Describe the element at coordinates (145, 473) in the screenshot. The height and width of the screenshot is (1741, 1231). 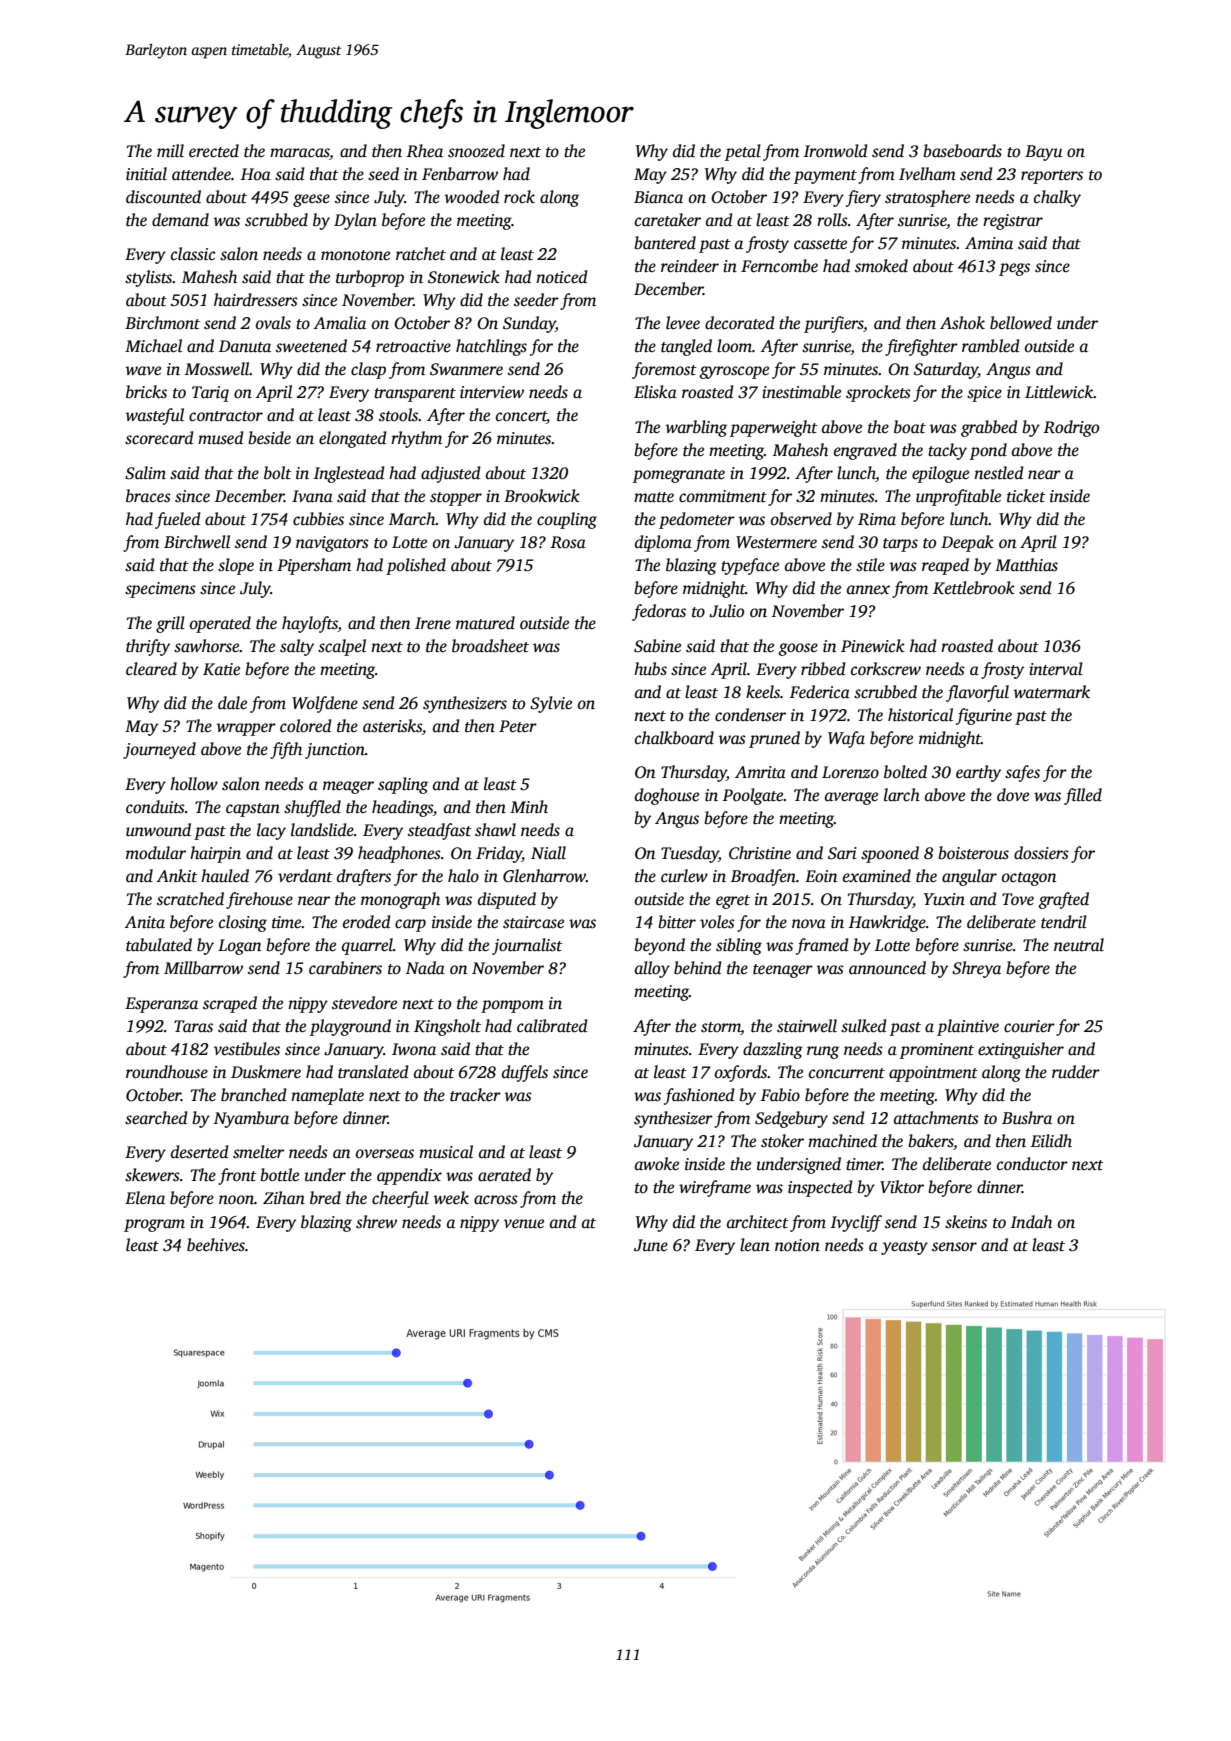
I see `Salim` at that location.
